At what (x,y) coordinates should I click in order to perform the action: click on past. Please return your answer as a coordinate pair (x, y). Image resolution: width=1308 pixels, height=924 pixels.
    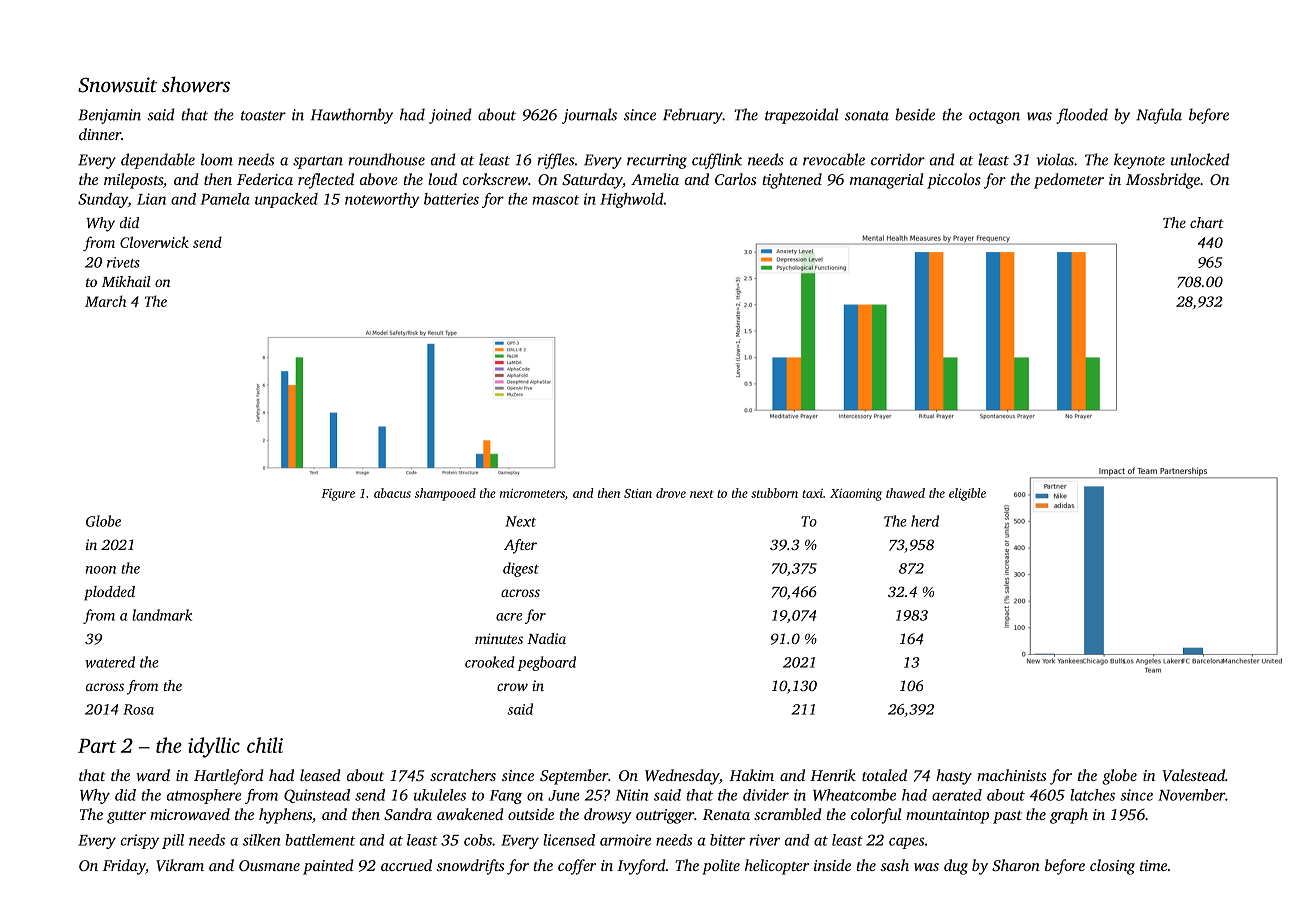
    Looking at the image, I should click on (1007, 817).
